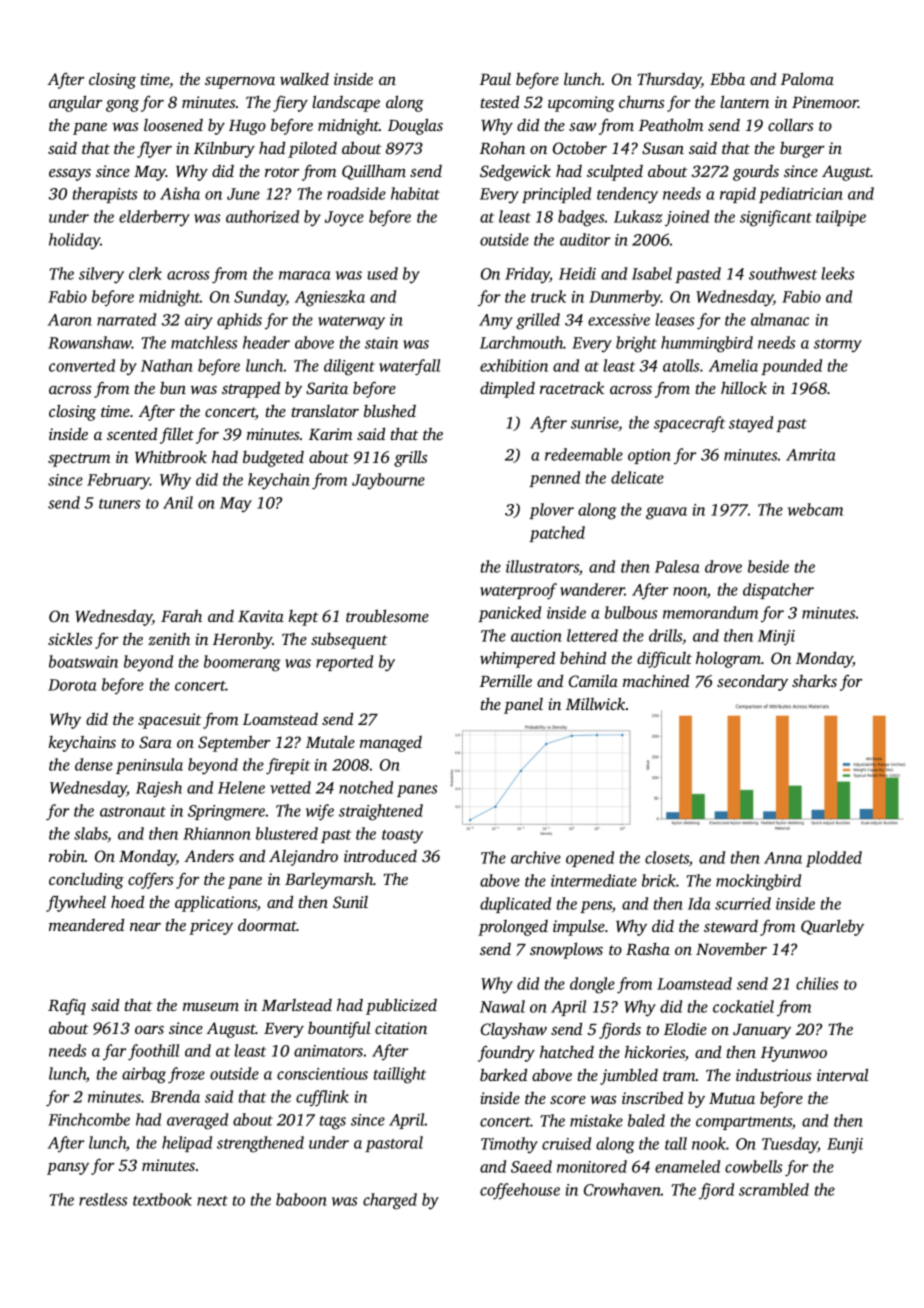  What do you see at coordinates (415, 126) in the screenshot?
I see `Douglas` at bounding box center [415, 126].
